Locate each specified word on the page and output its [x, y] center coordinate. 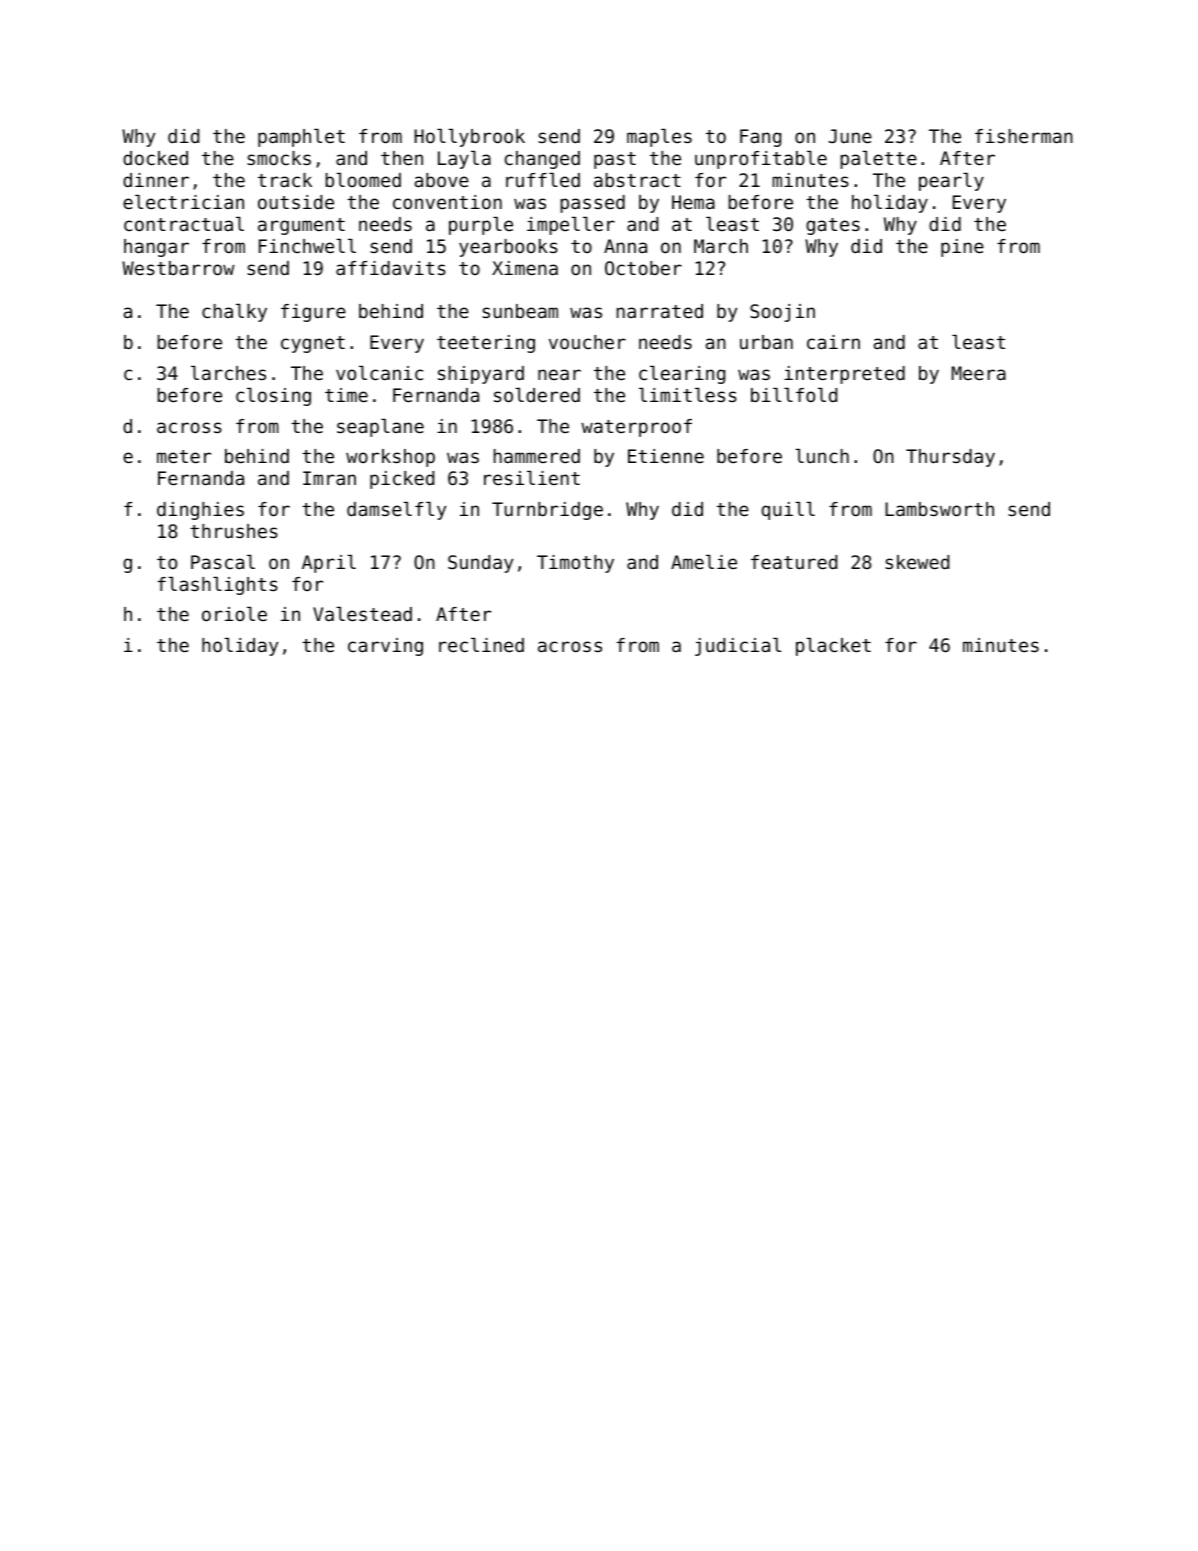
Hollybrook [469, 138]
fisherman [1024, 136]
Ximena [525, 268]
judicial [738, 647]
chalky [234, 313]
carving [385, 647]
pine [962, 248]
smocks [279, 158]
